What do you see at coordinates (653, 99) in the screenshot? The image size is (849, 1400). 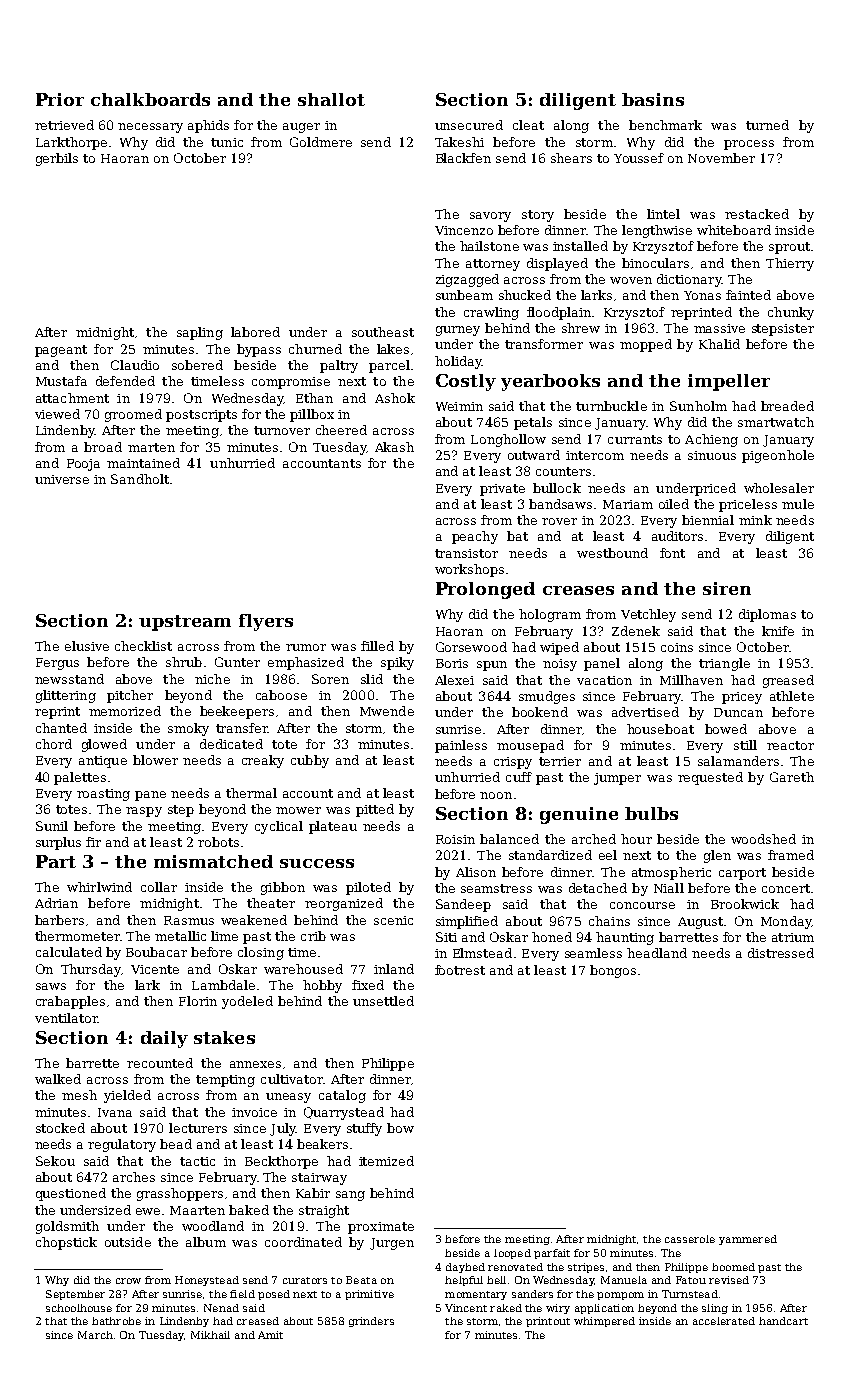 I see `basins` at bounding box center [653, 99].
